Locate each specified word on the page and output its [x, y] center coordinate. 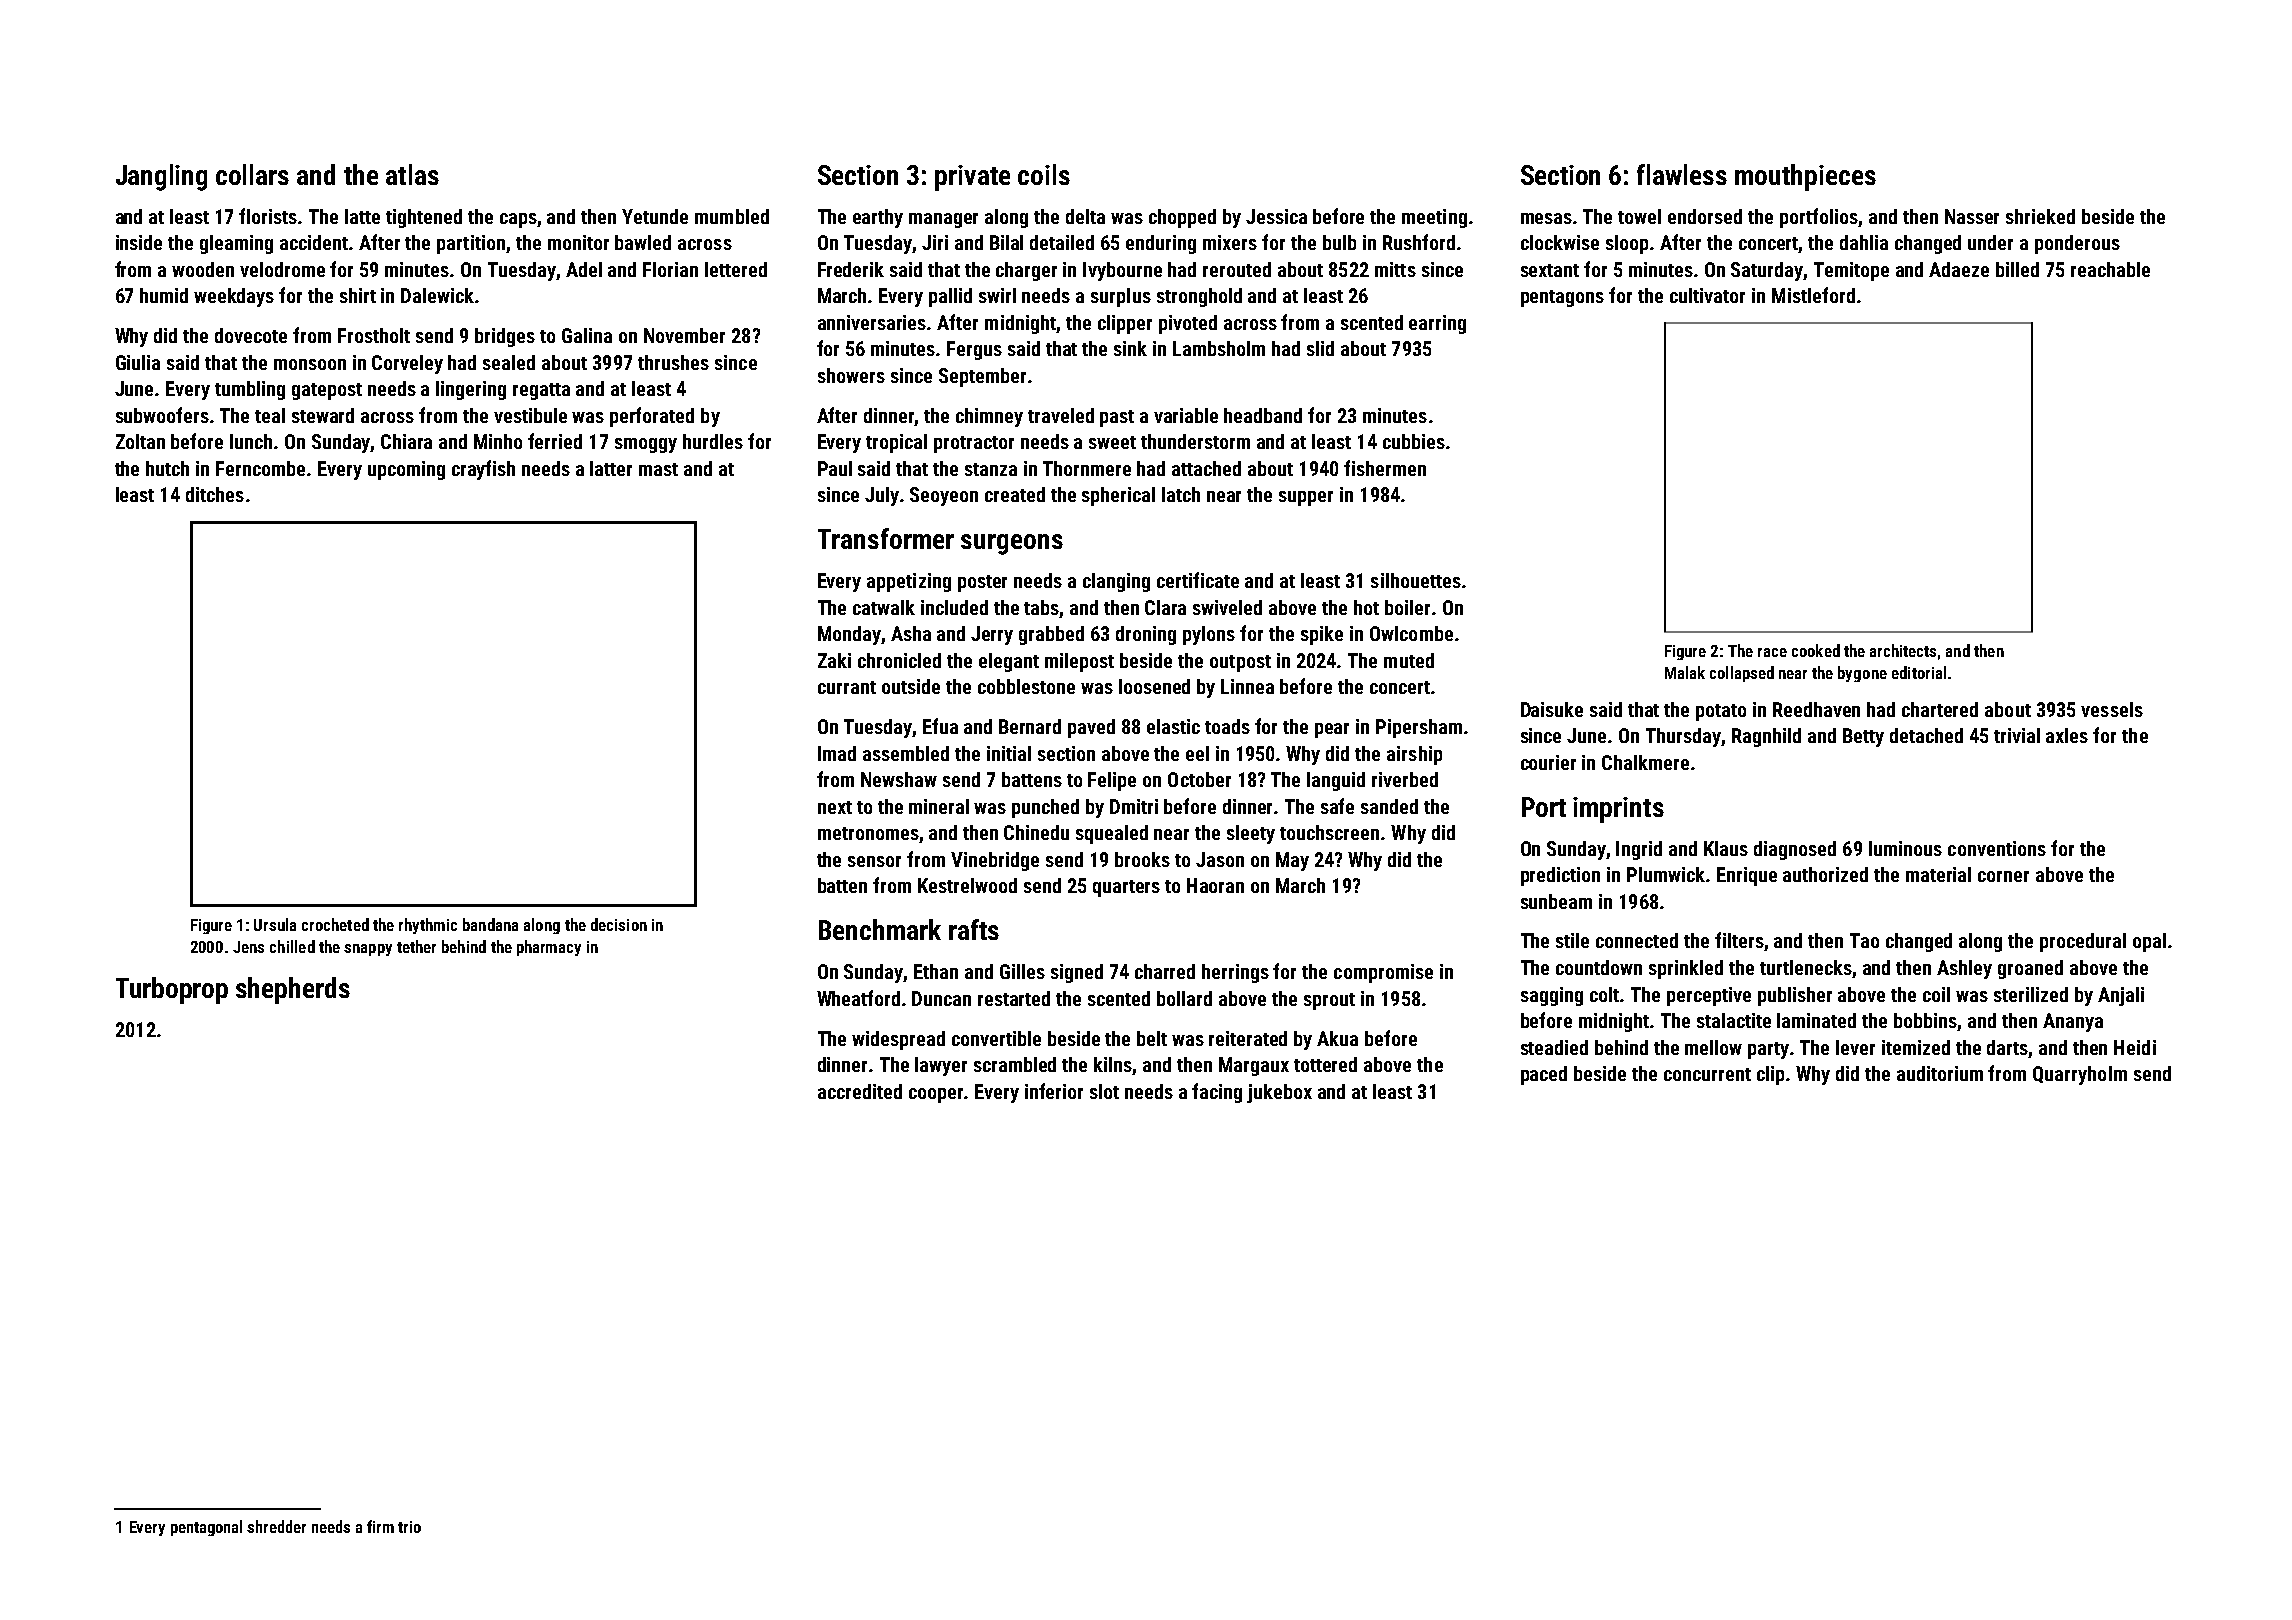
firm [380, 1526]
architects [1903, 650]
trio [409, 1527]
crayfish [483, 470]
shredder [276, 1526]
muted [1409, 660]
